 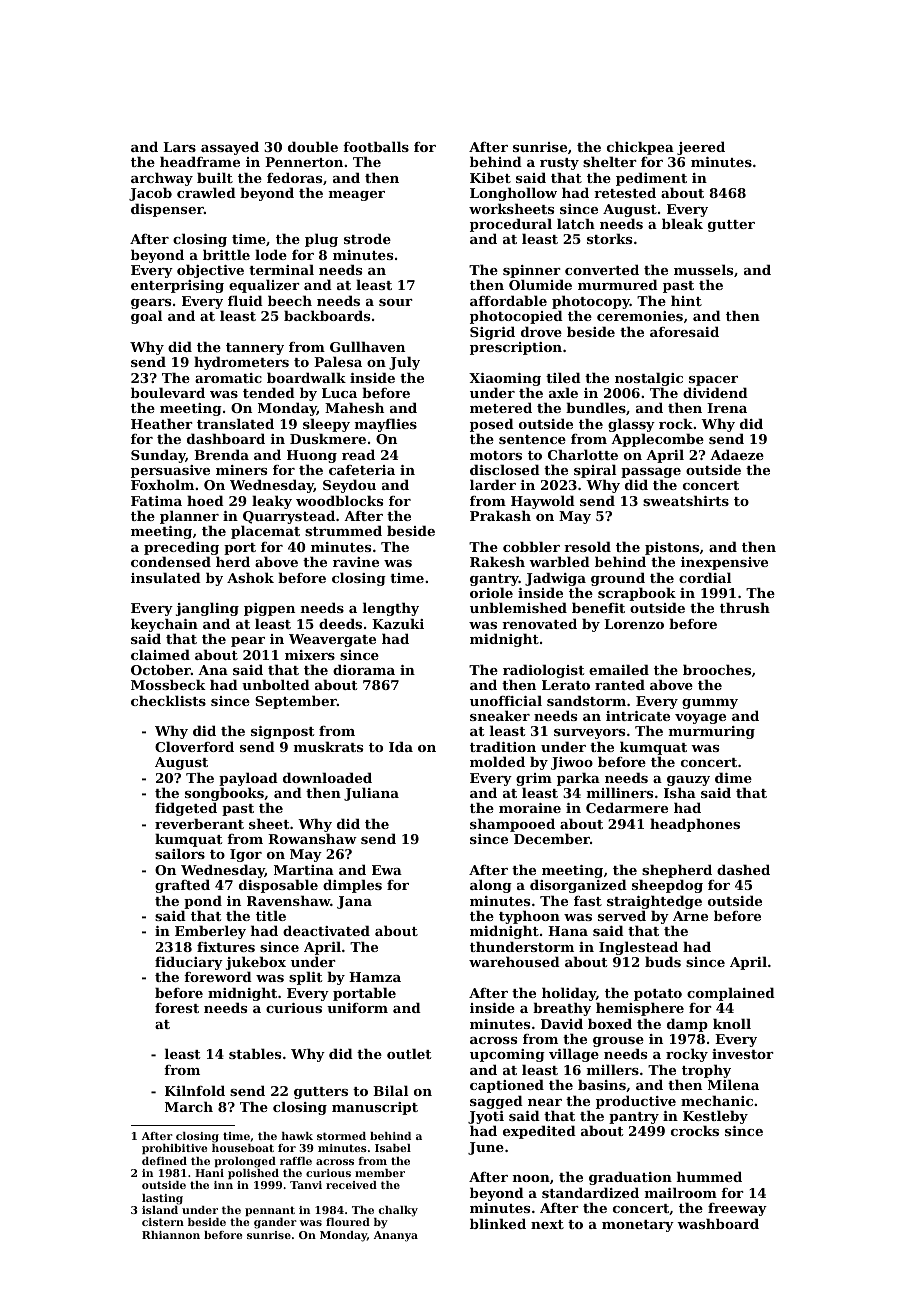 I want to click on monetary, so click(x=638, y=1226).
